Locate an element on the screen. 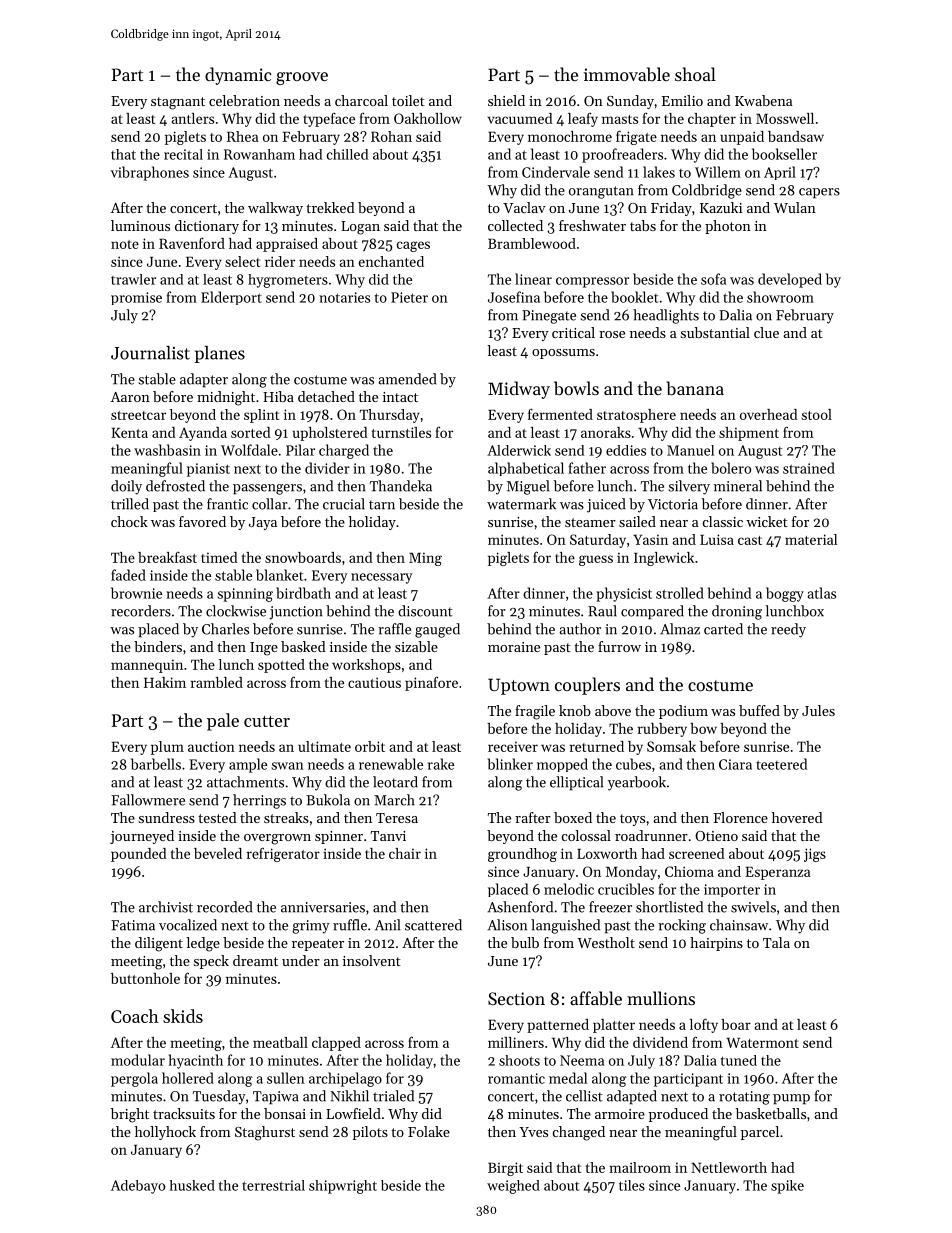  buffed is located at coordinates (759, 710).
